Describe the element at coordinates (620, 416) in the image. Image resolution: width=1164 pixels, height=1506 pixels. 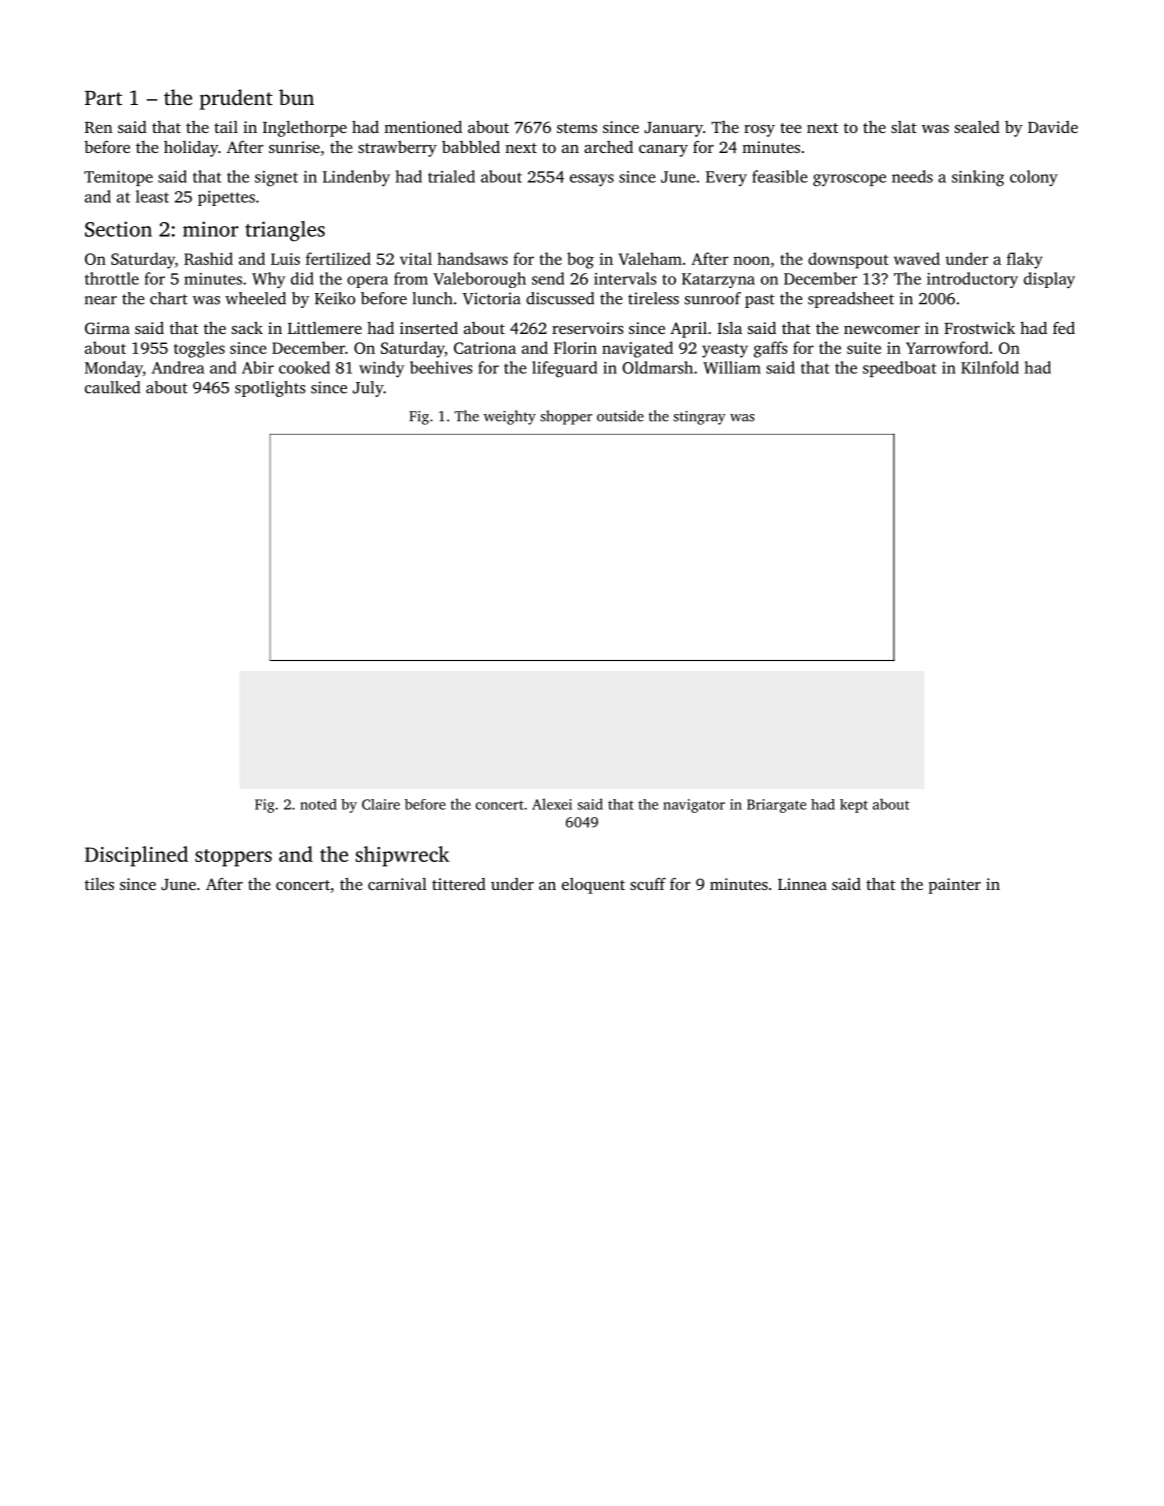
I see `outside` at that location.
